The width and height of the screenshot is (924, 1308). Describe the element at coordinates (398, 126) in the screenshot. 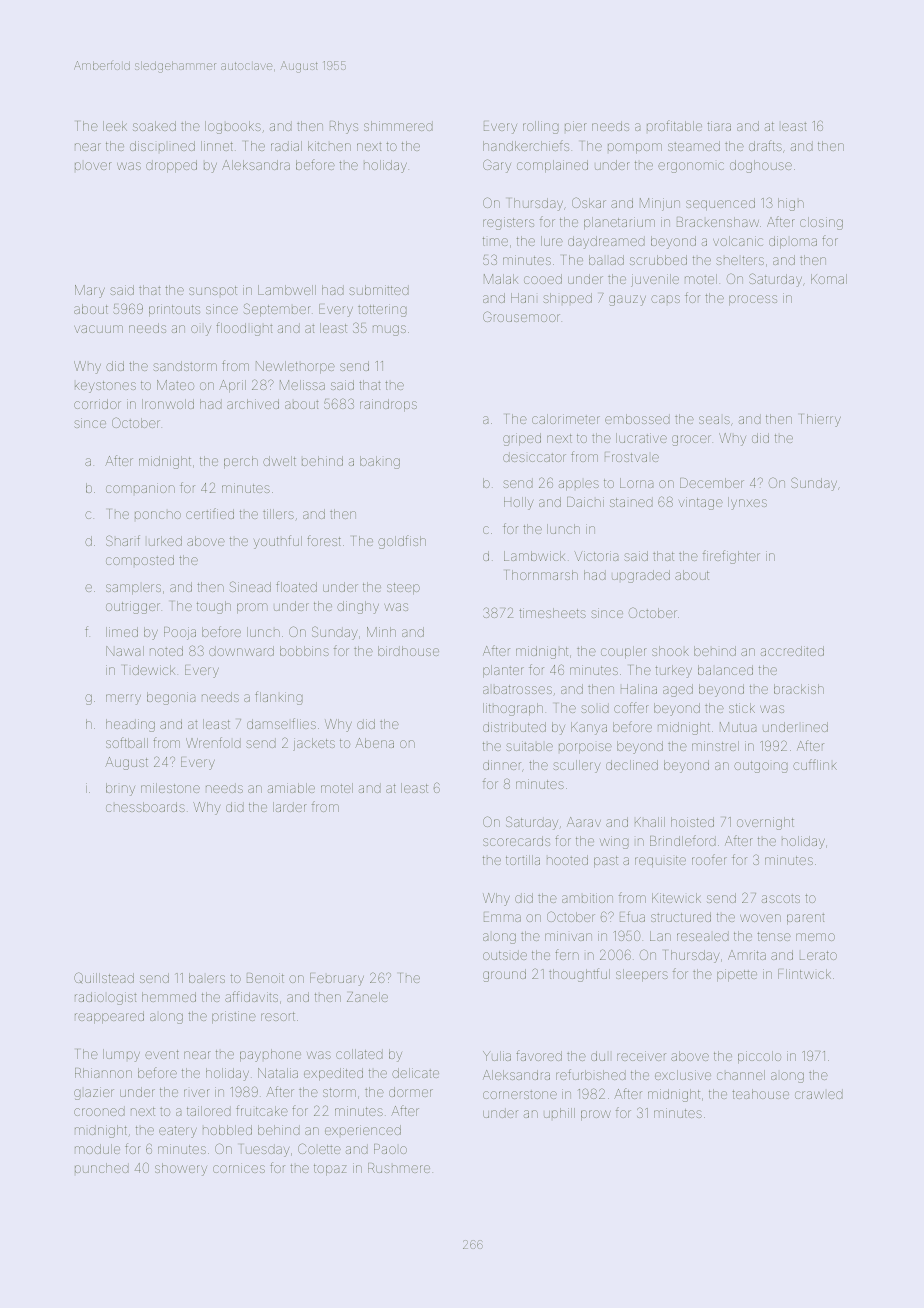

I see `shimmered` at that location.
